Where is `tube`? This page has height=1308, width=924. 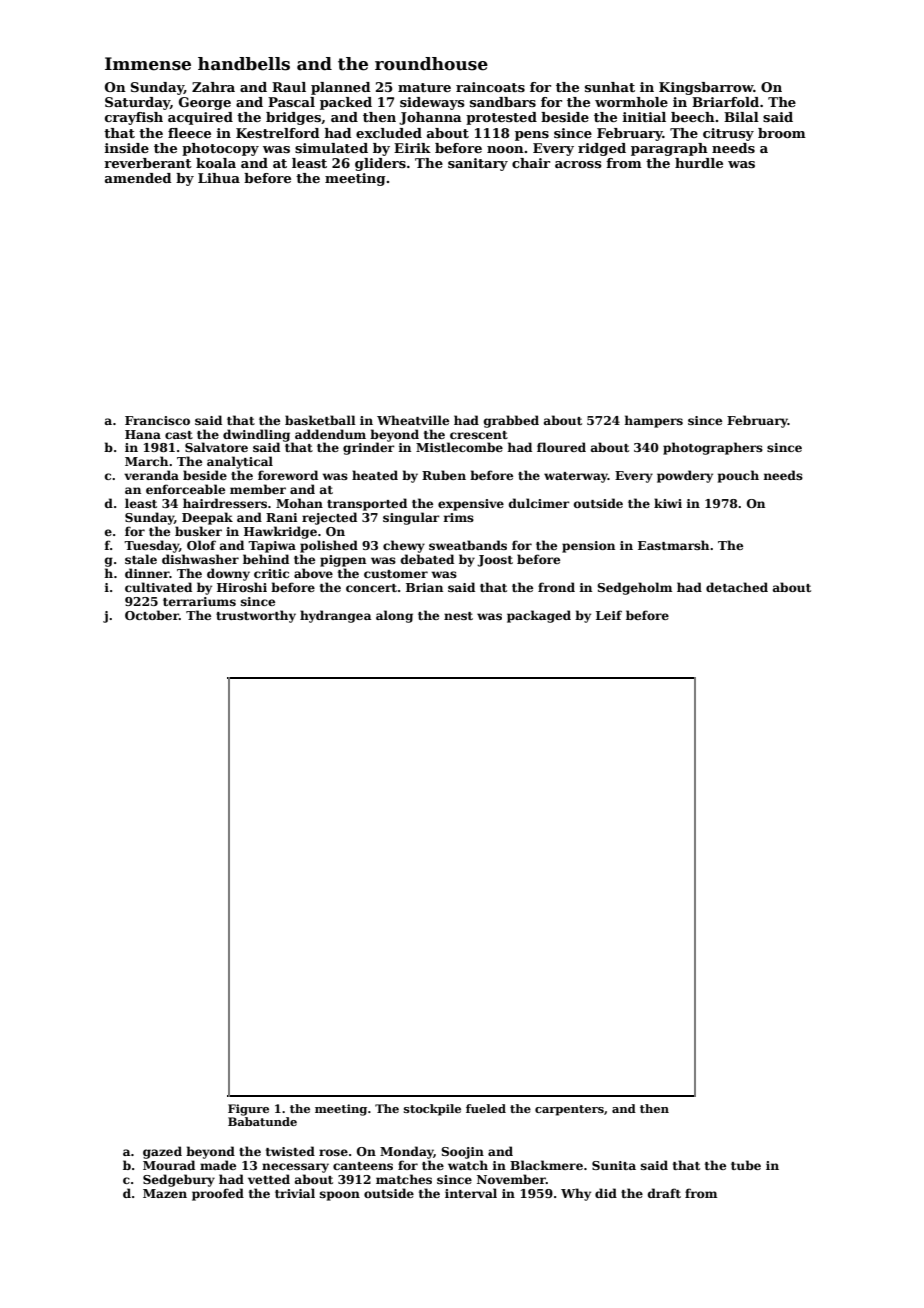 tube is located at coordinates (746, 1165).
